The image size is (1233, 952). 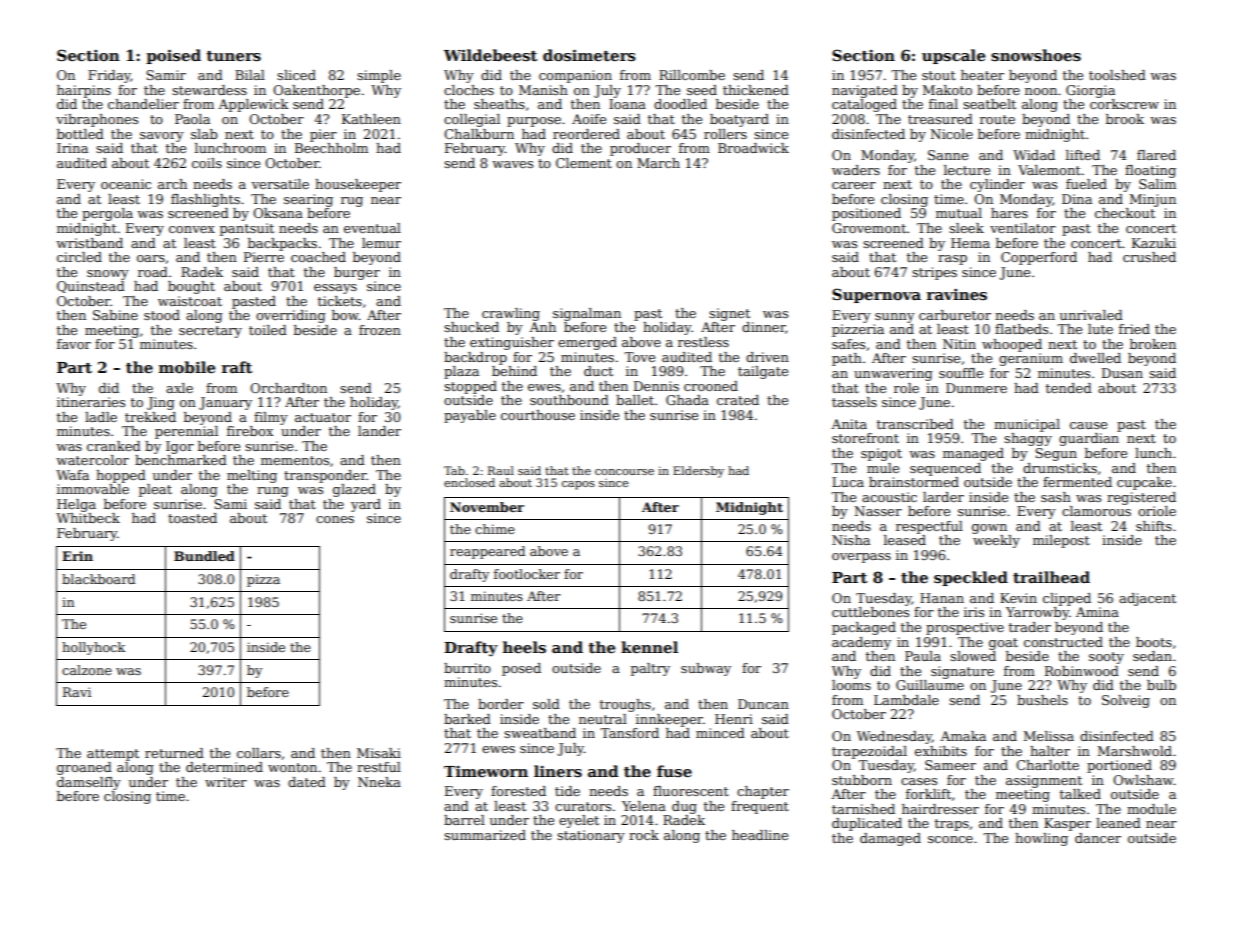 I want to click on safes, so click(x=848, y=344).
